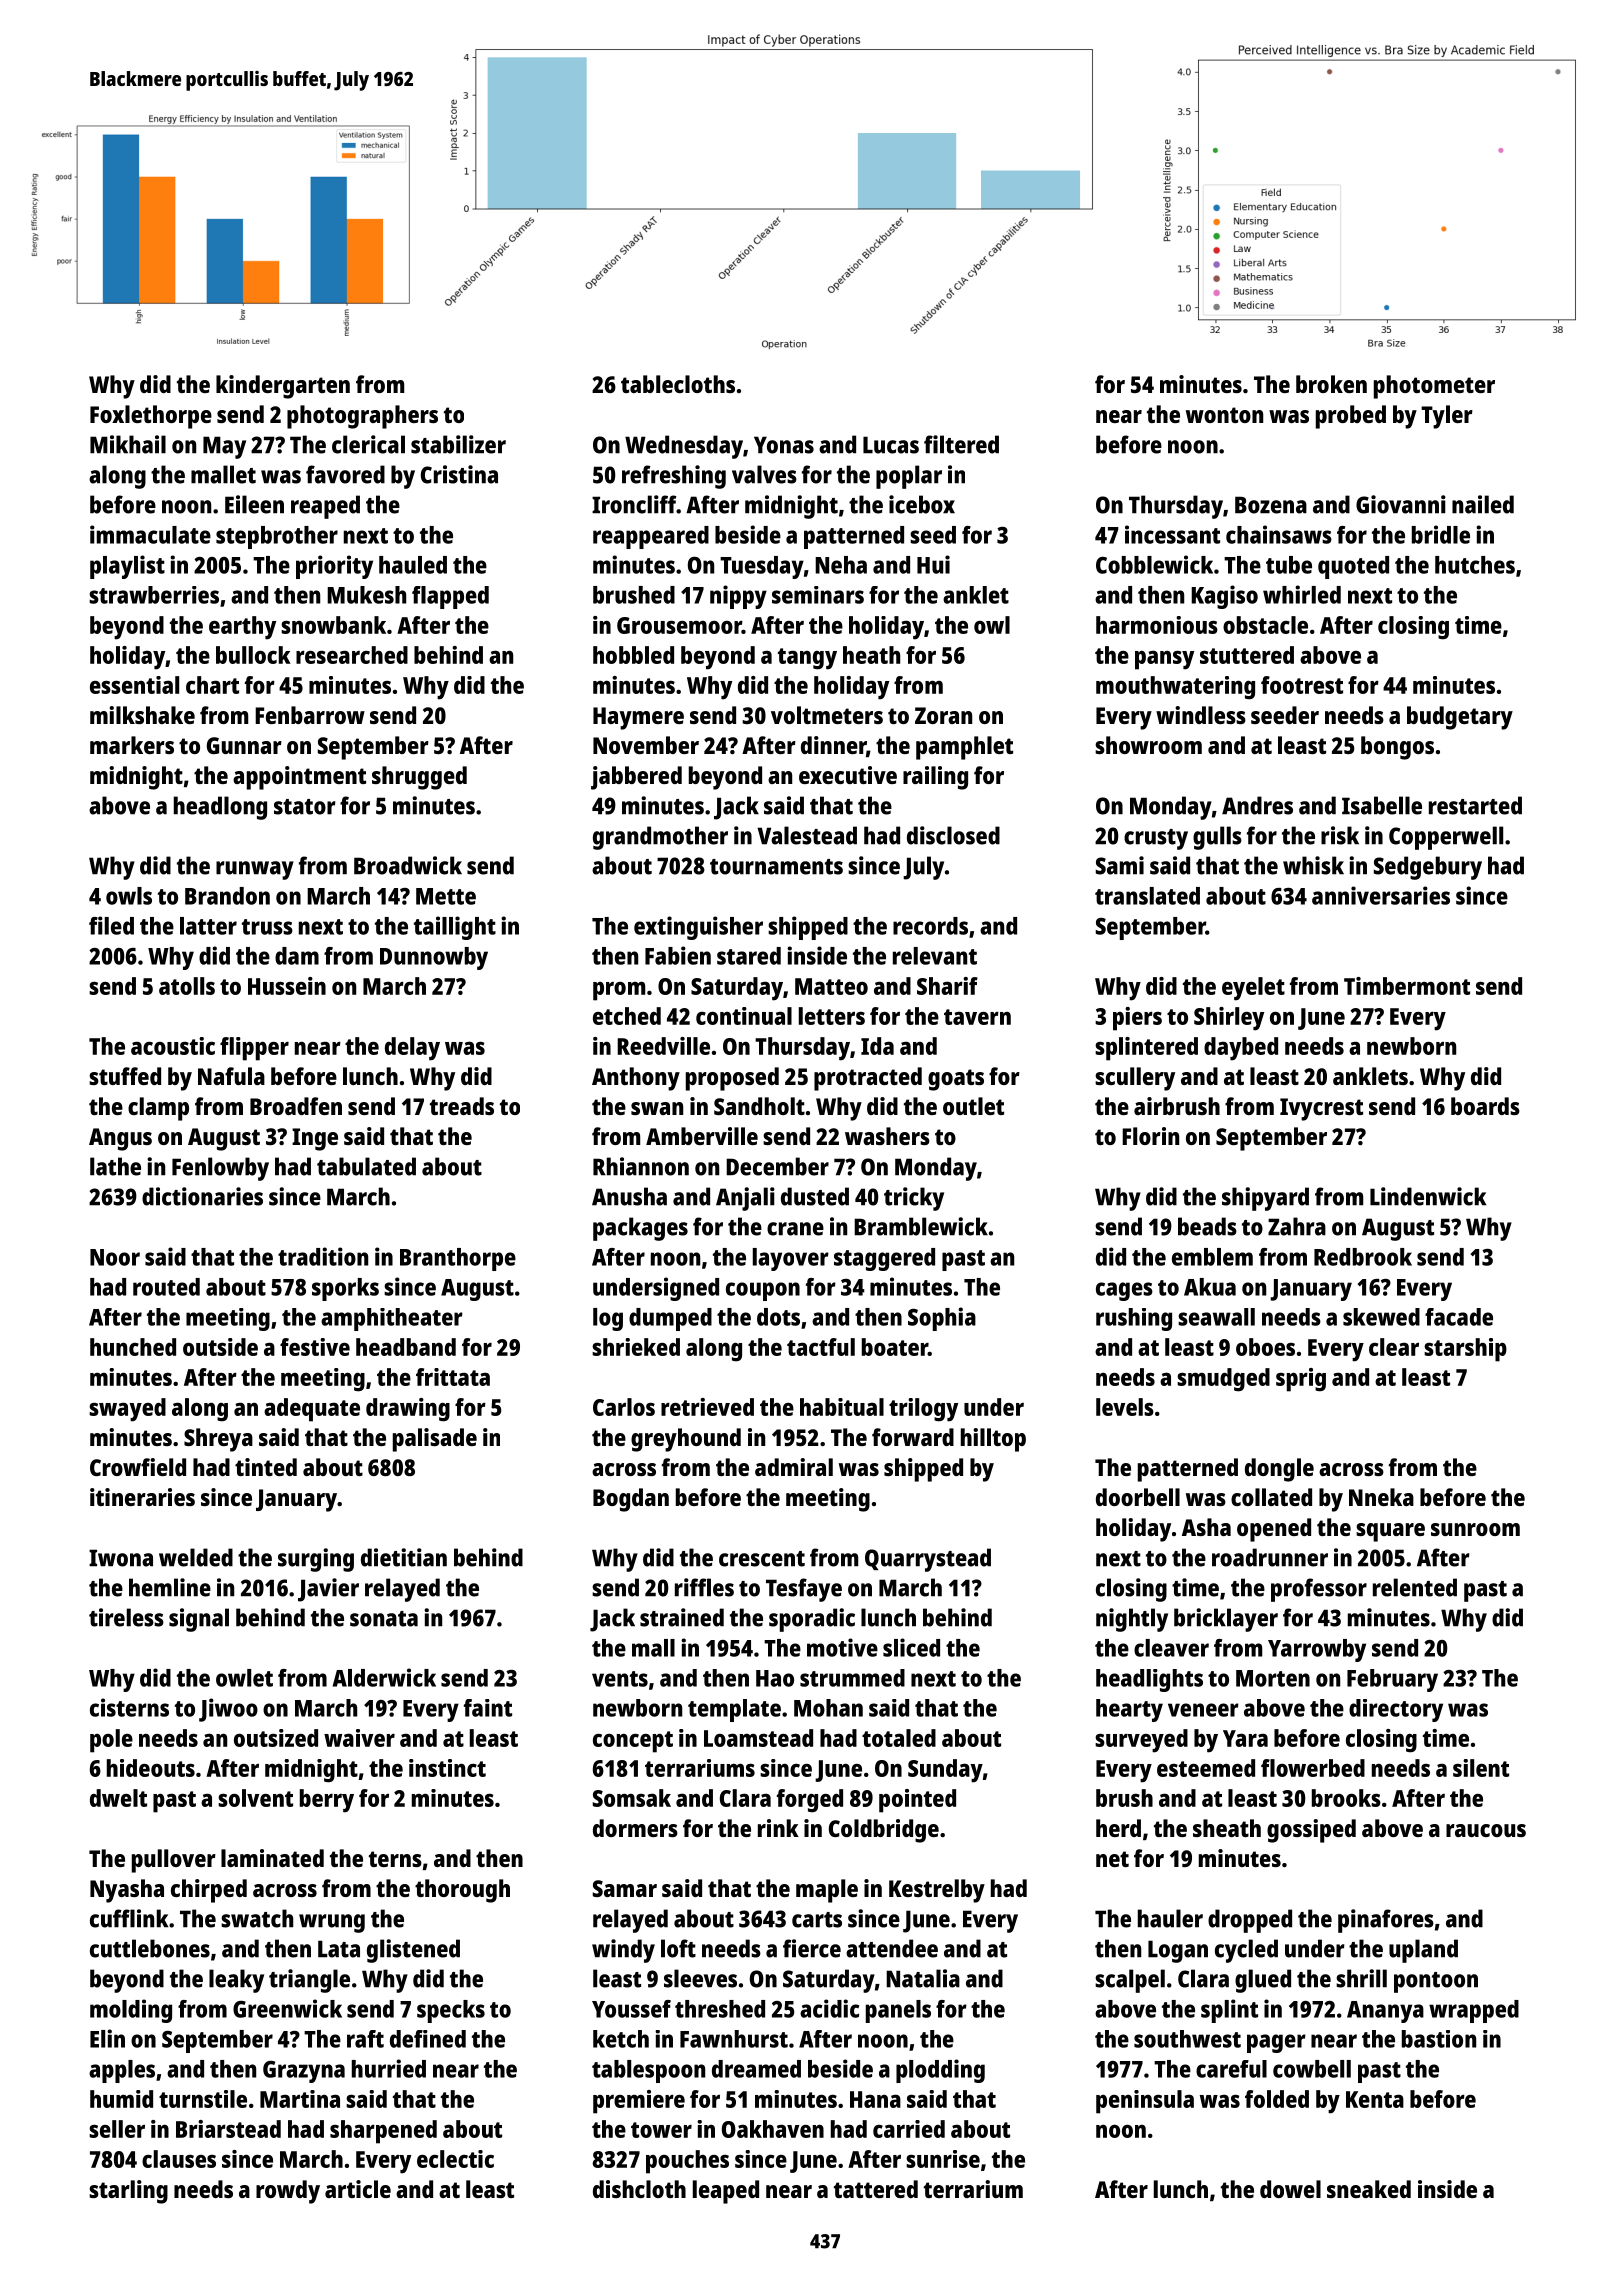 The image size is (1620, 2292). What do you see at coordinates (128, 444) in the image?
I see `Mikhail` at bounding box center [128, 444].
